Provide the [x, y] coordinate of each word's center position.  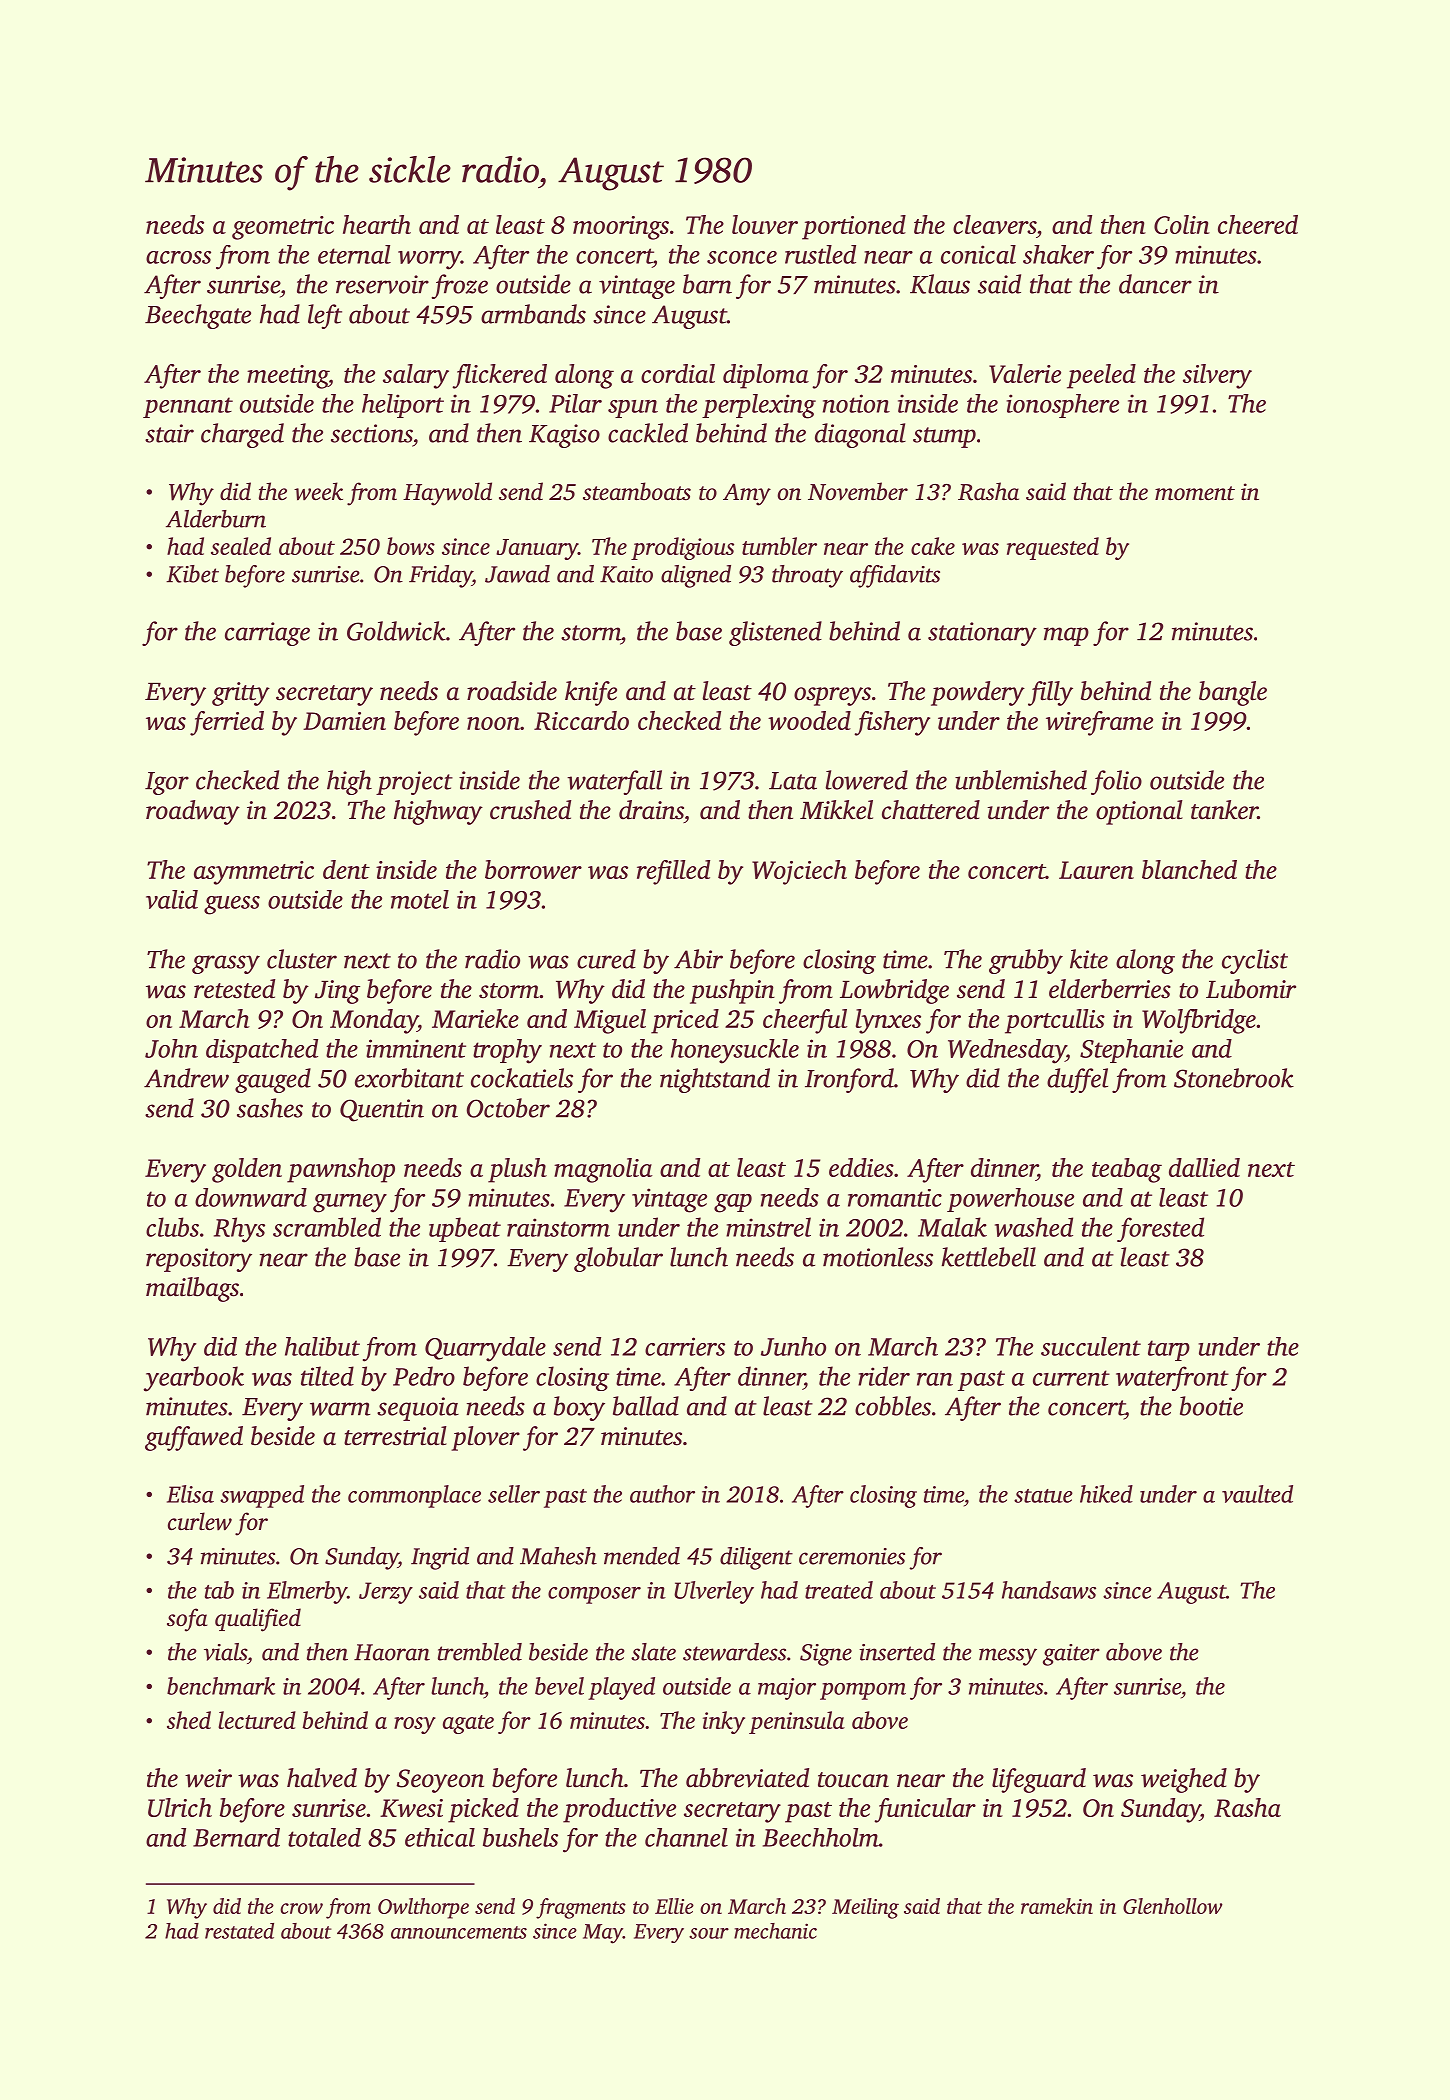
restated [239, 1931]
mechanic [775, 1931]
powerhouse [1010, 1200]
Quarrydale [485, 1349]
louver [765, 224]
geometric [283, 228]
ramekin [1057, 1906]
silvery [1217, 376]
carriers [685, 1346]
